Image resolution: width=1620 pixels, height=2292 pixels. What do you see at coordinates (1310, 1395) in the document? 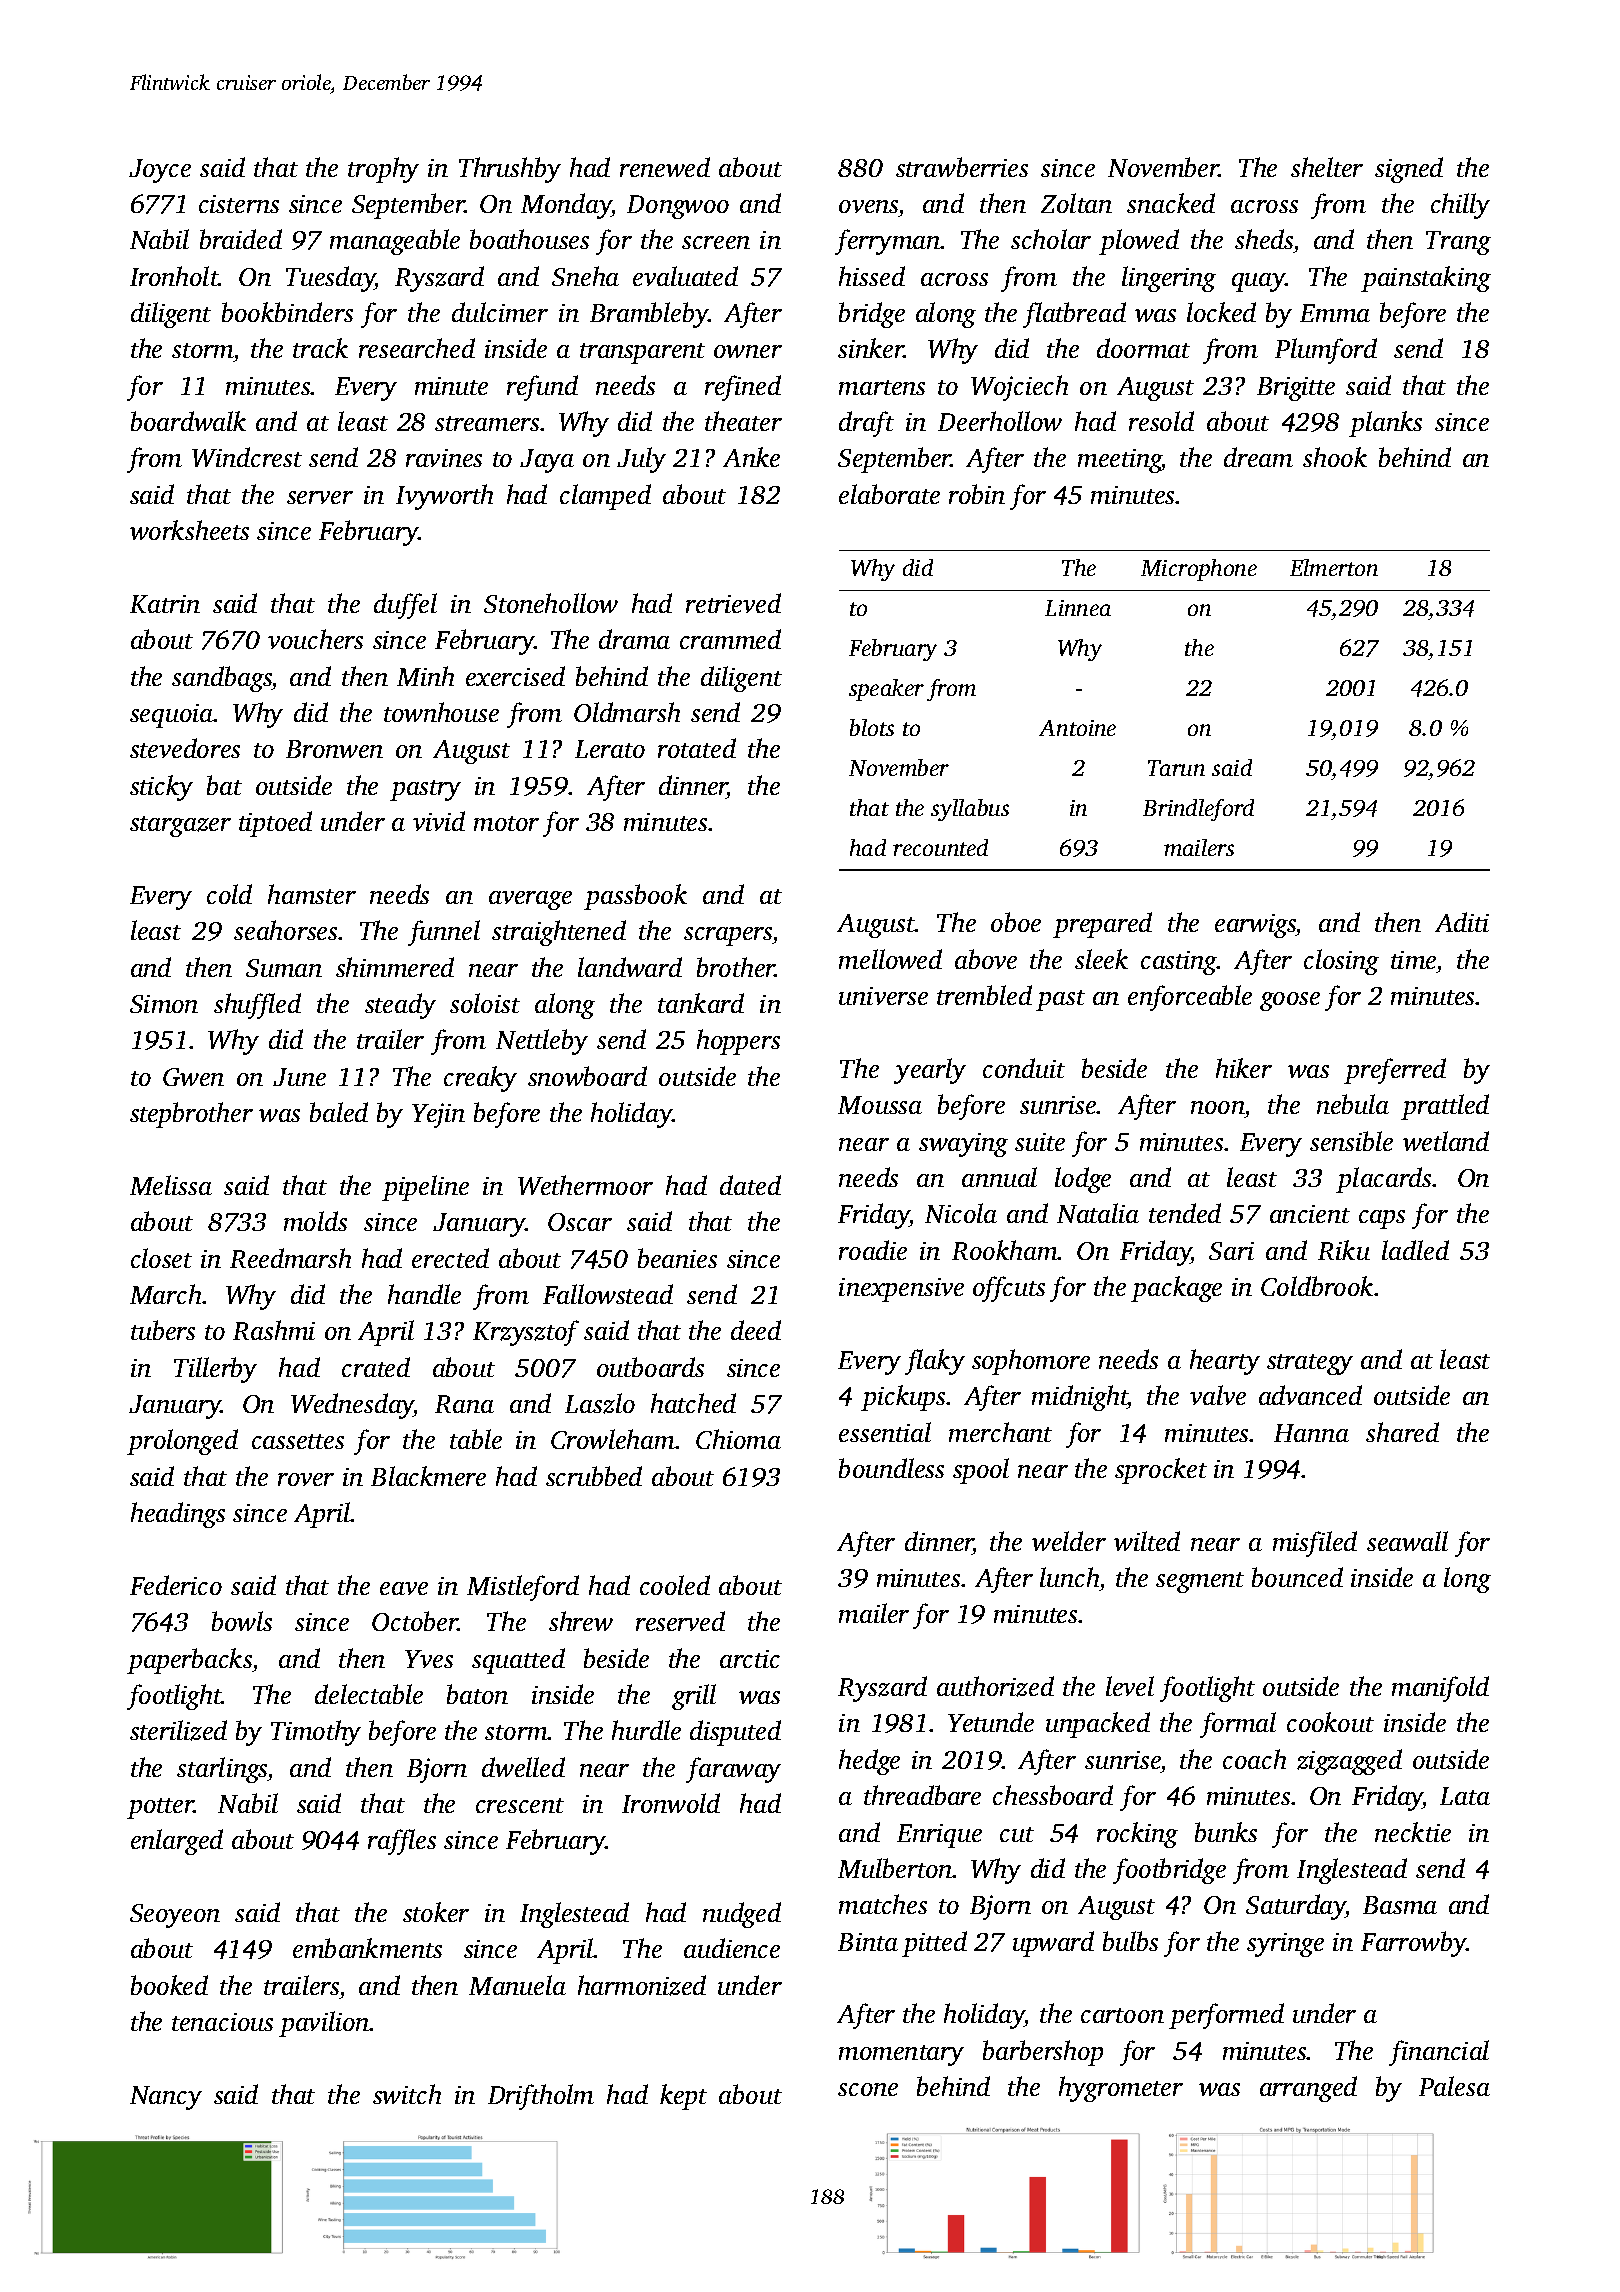
I see `advanced` at bounding box center [1310, 1395].
